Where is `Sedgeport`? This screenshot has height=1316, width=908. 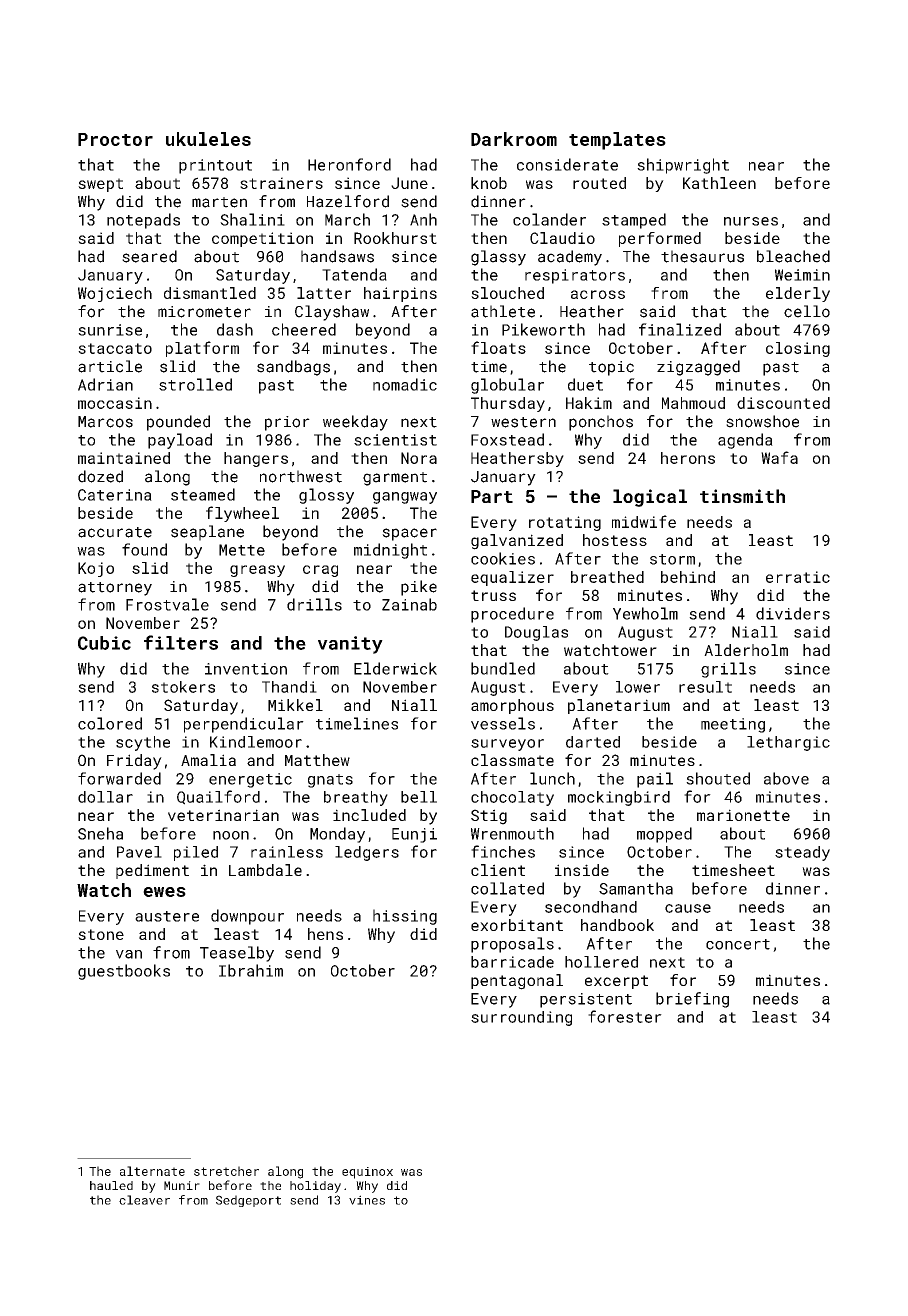
Sedgeport is located at coordinates (248, 1201).
